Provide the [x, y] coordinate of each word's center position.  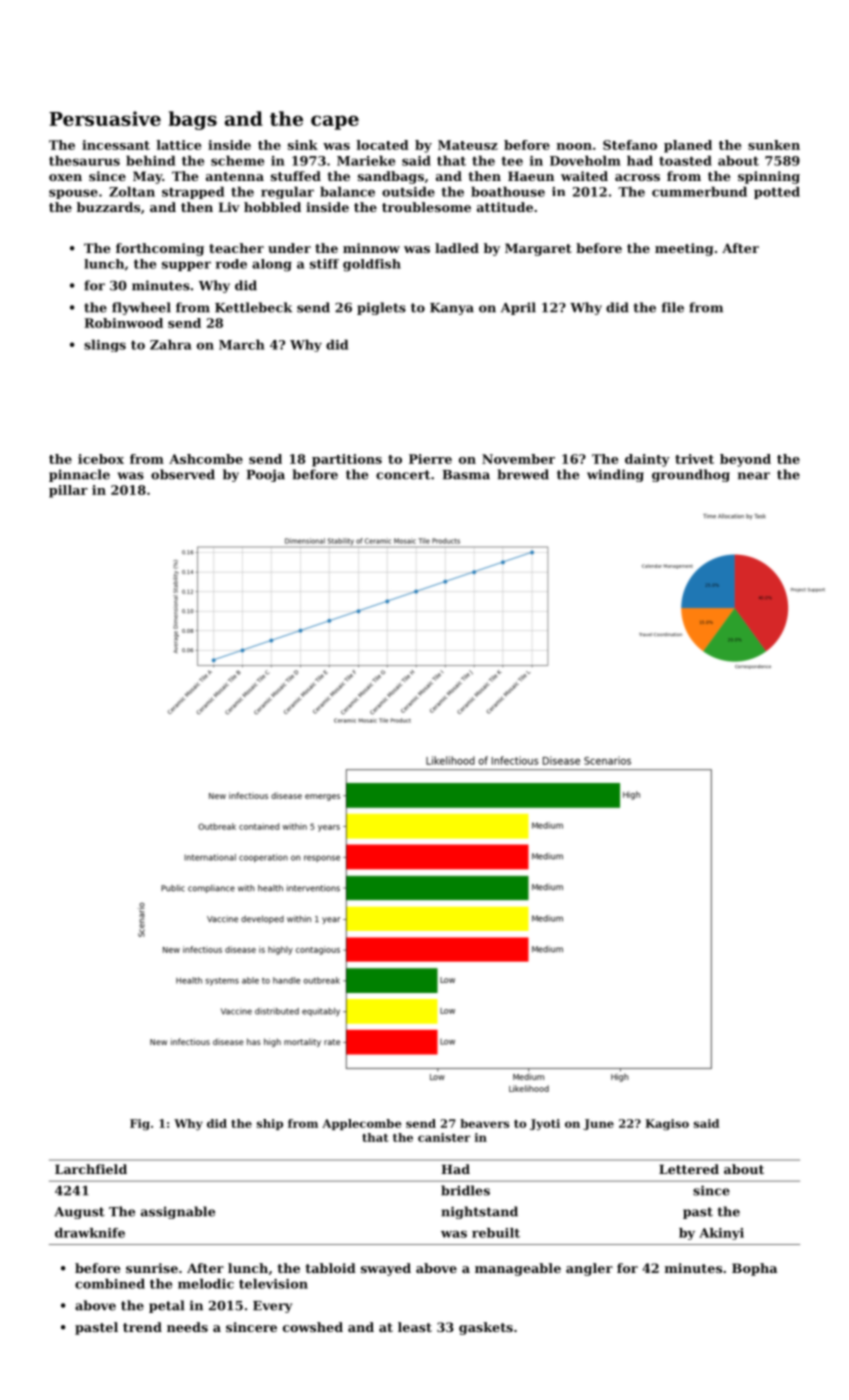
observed [183, 474]
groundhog [691, 475]
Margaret [538, 249]
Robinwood [123, 323]
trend [142, 1327]
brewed [523, 474]
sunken [774, 145]
